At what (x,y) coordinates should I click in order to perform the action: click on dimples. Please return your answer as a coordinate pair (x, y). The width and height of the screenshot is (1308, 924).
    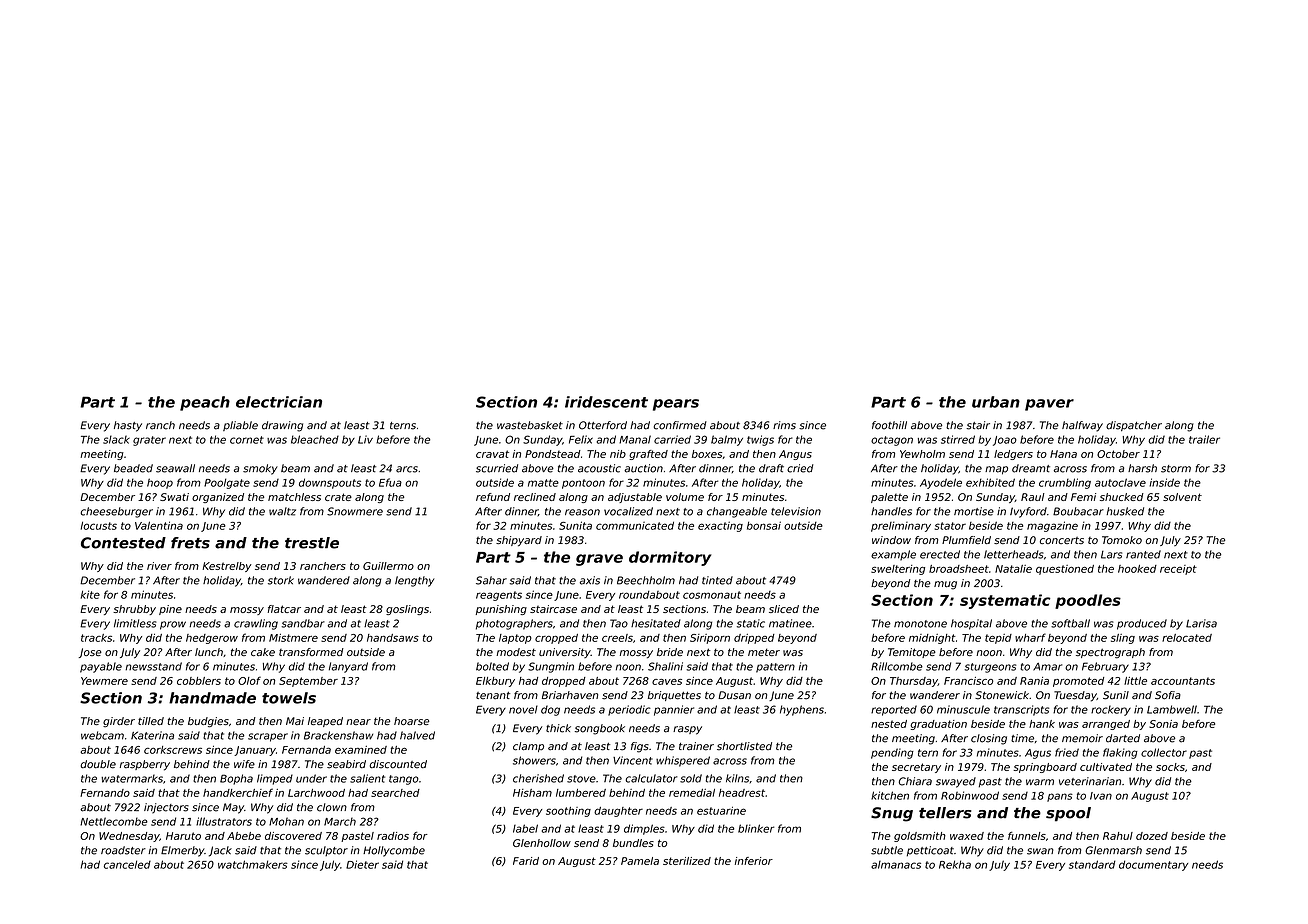
    Looking at the image, I should click on (644, 829).
